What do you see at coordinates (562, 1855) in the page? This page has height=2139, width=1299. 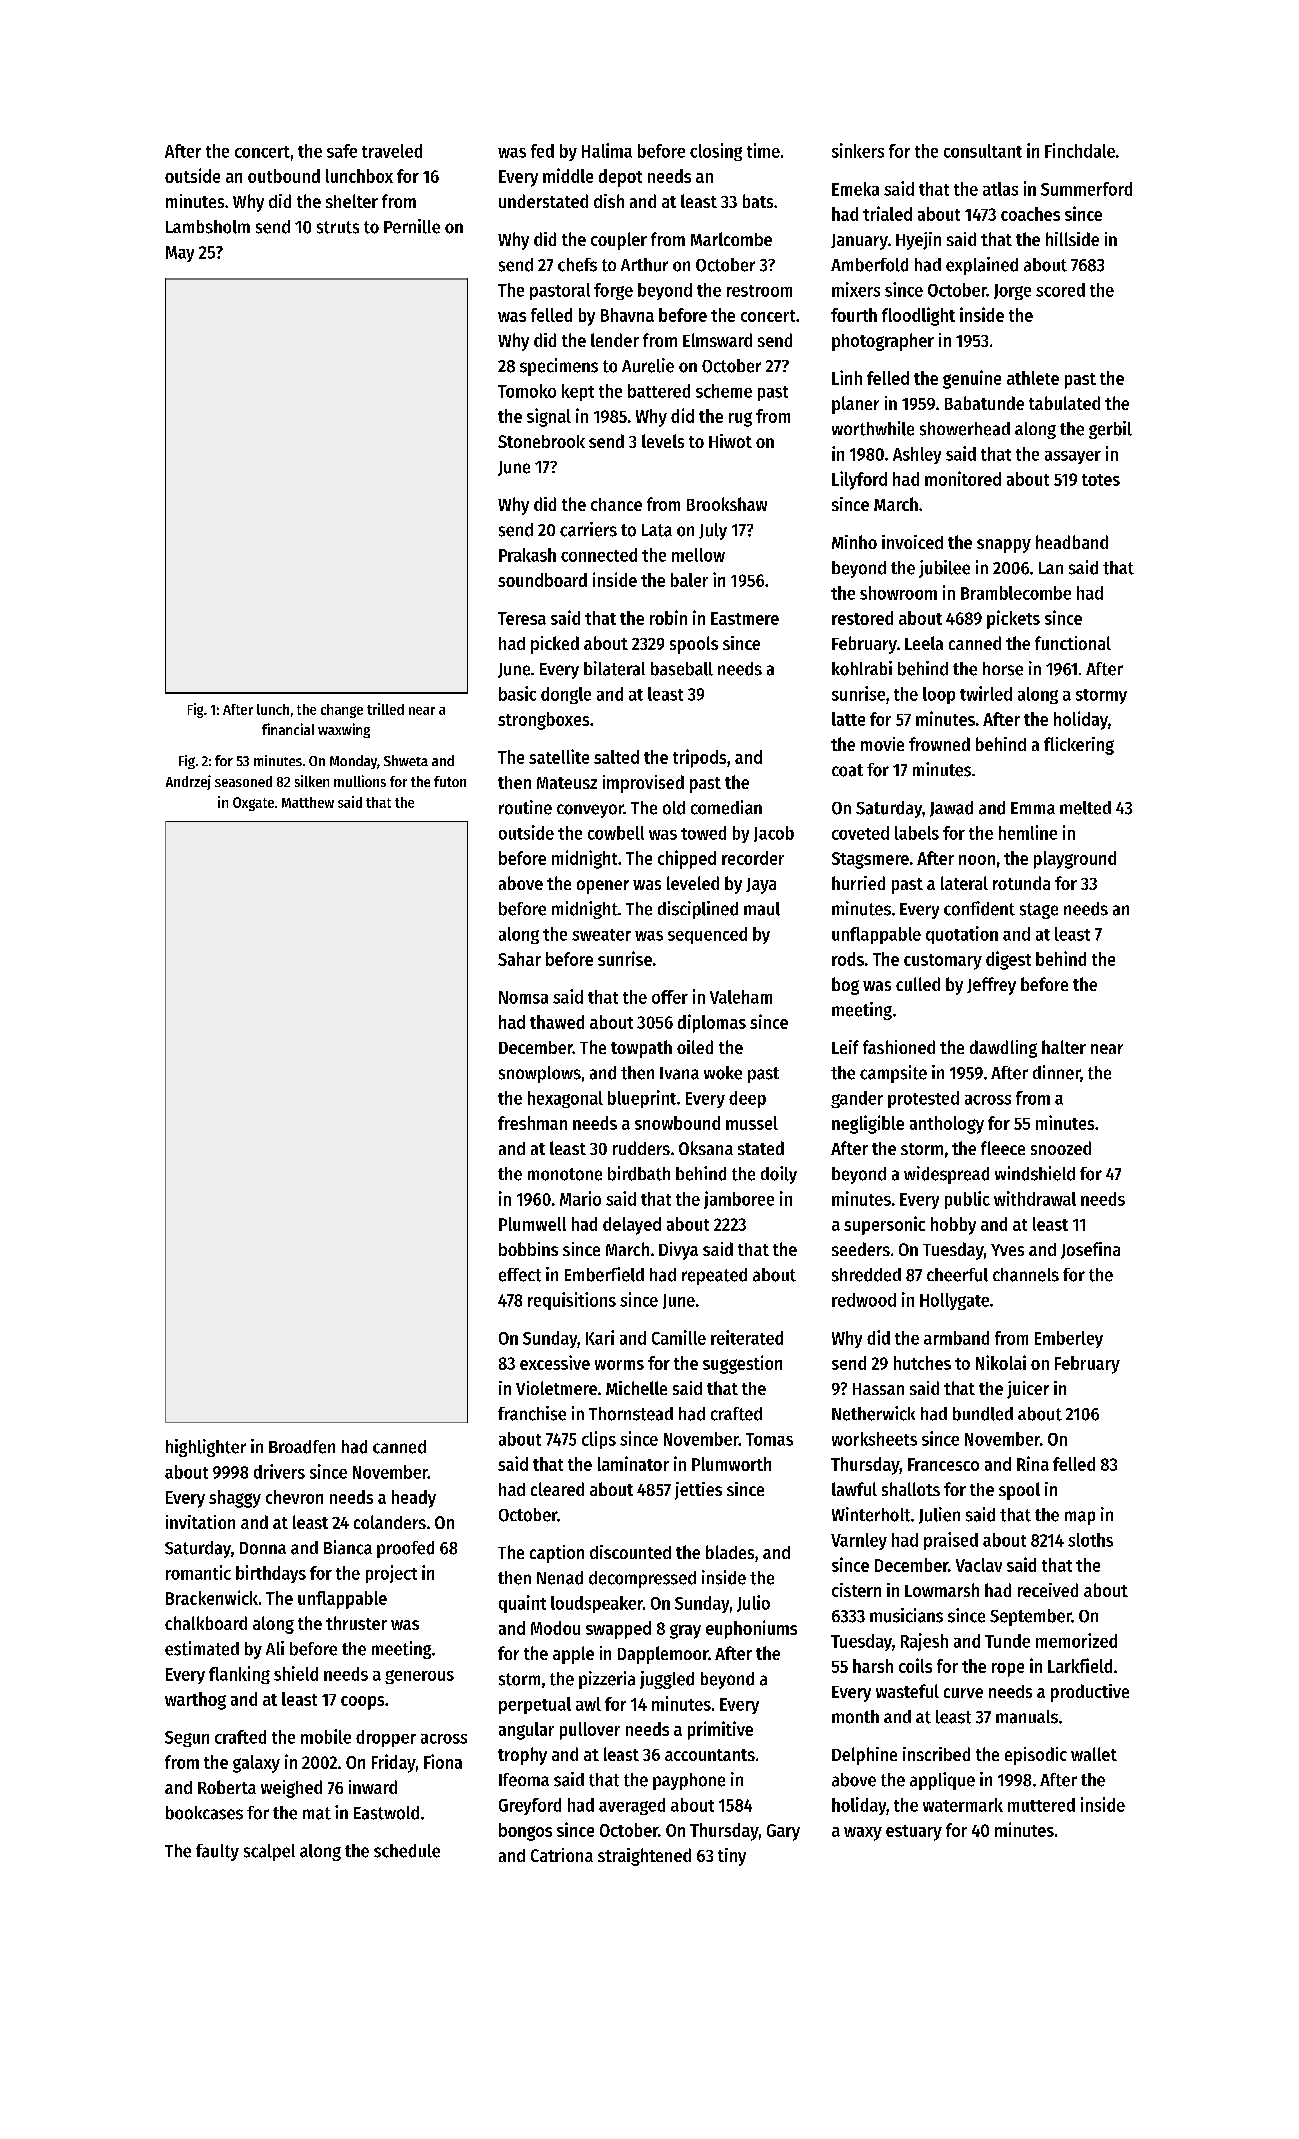 I see `Catriona` at bounding box center [562, 1855].
